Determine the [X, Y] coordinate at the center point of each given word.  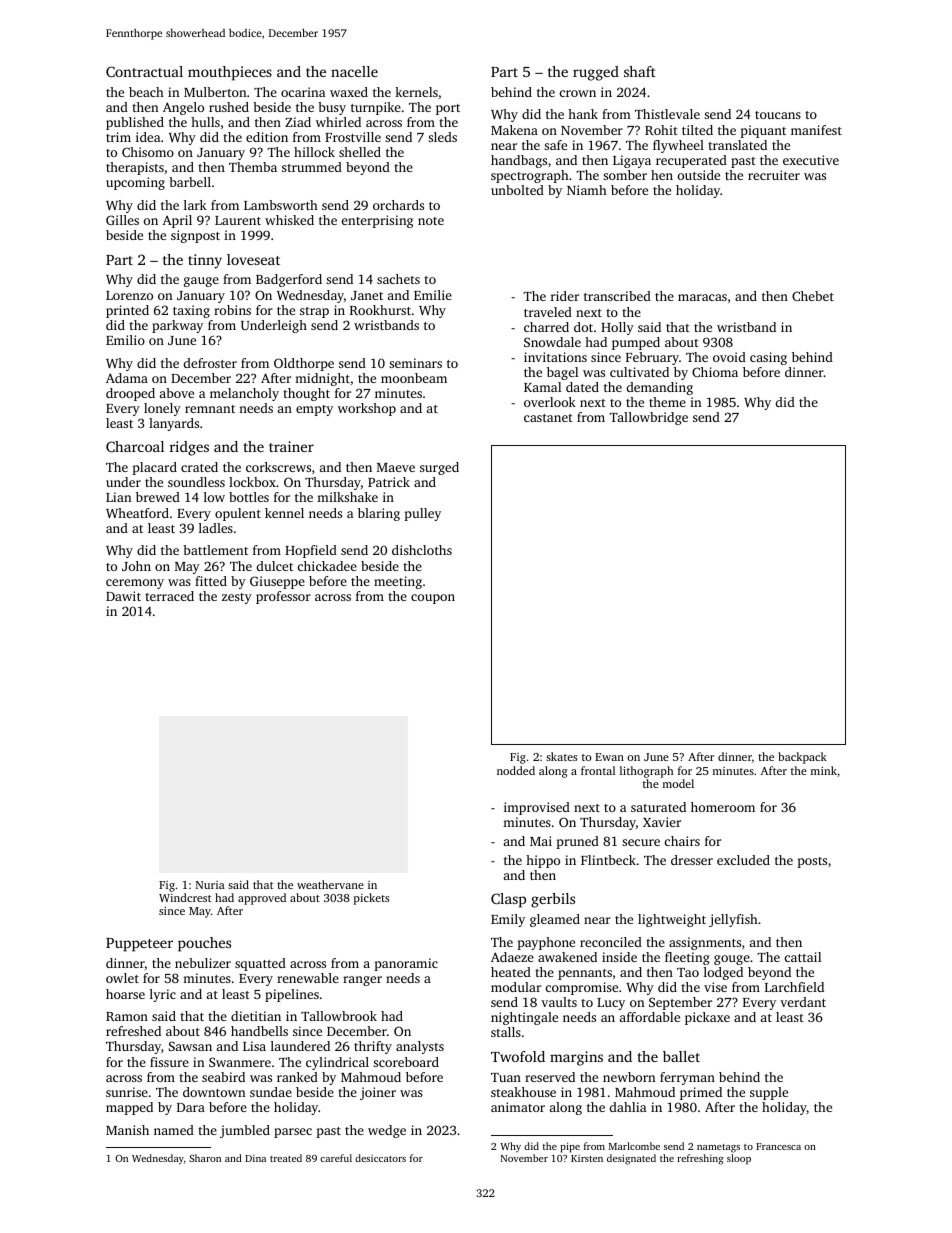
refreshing [700, 1159]
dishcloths [422, 550]
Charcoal [135, 446]
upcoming [135, 183]
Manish [127, 1130]
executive [811, 160]
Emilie [433, 295]
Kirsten [587, 1158]
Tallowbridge [648, 418]
